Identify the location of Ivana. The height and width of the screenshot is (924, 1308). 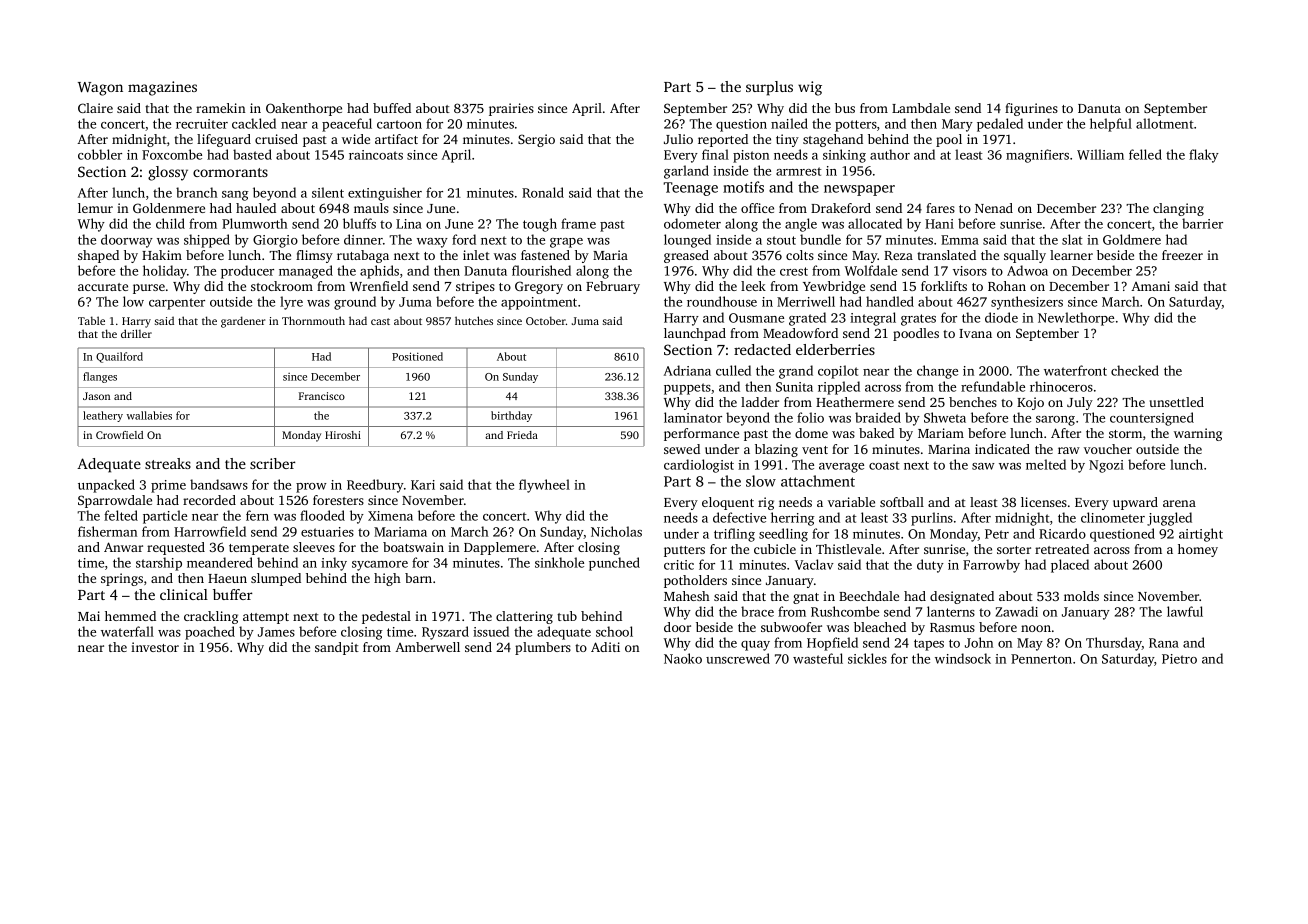
(975, 333).
